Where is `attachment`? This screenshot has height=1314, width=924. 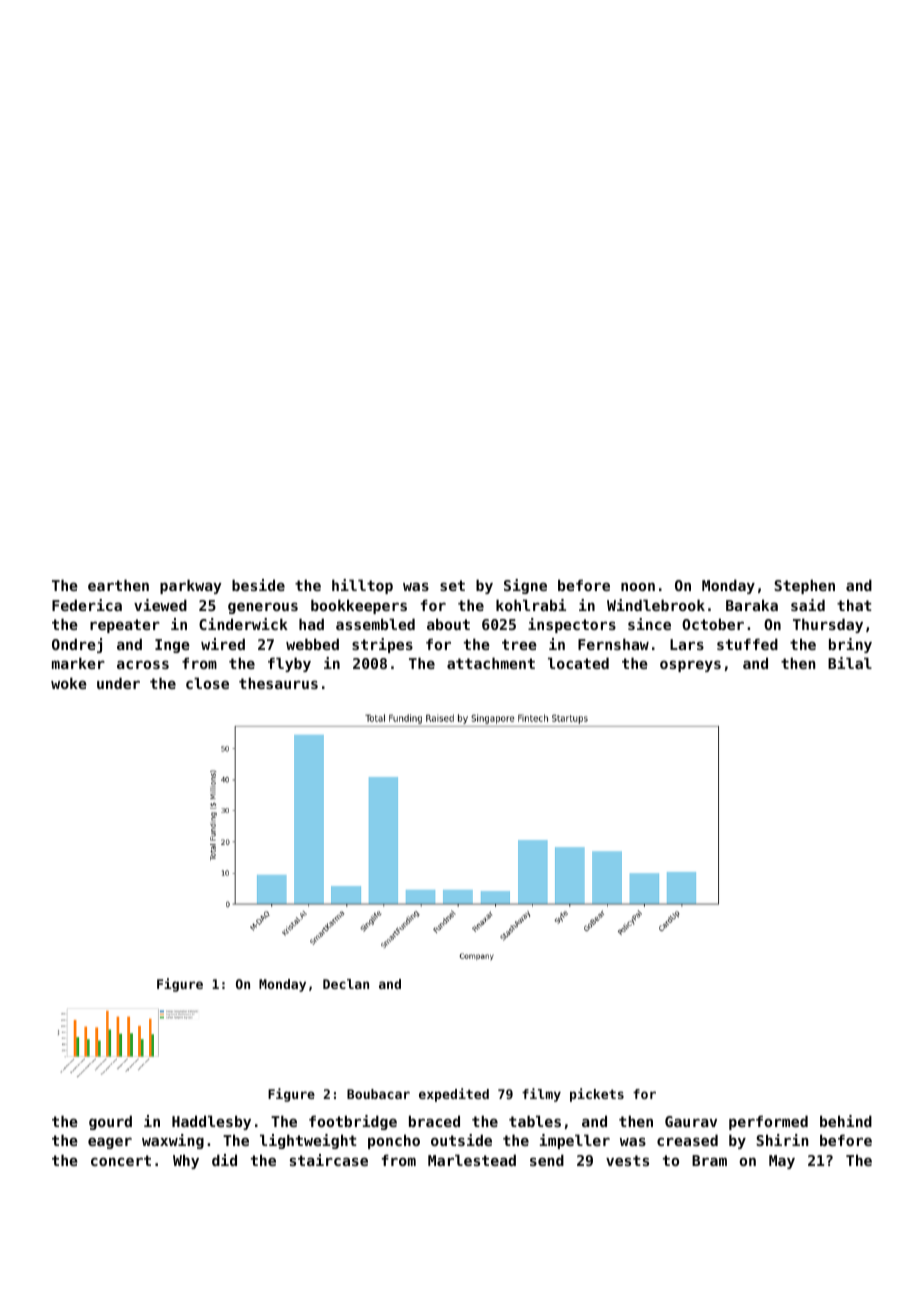 attachment is located at coordinates (491, 663).
